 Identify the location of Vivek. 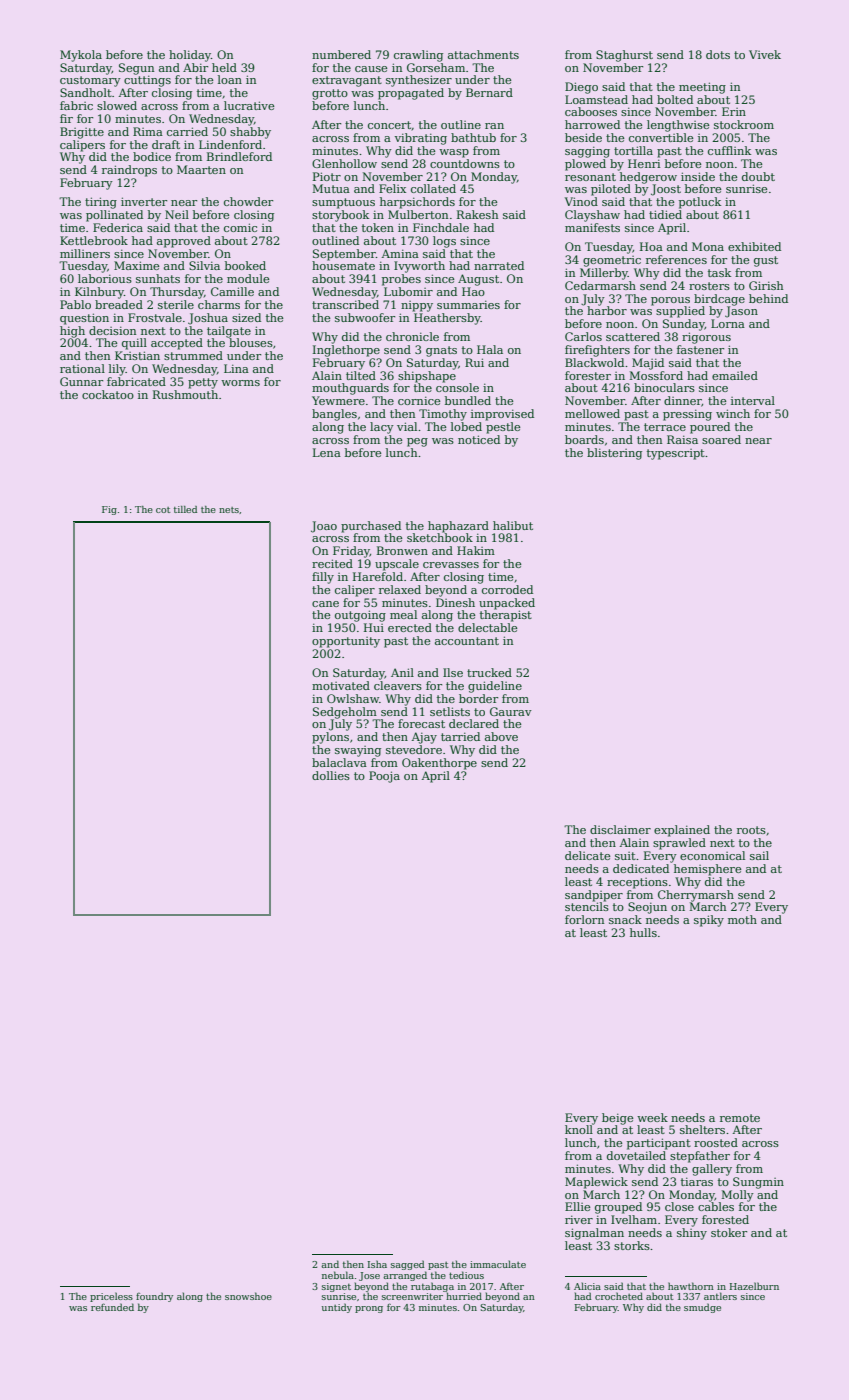
(765, 54).
